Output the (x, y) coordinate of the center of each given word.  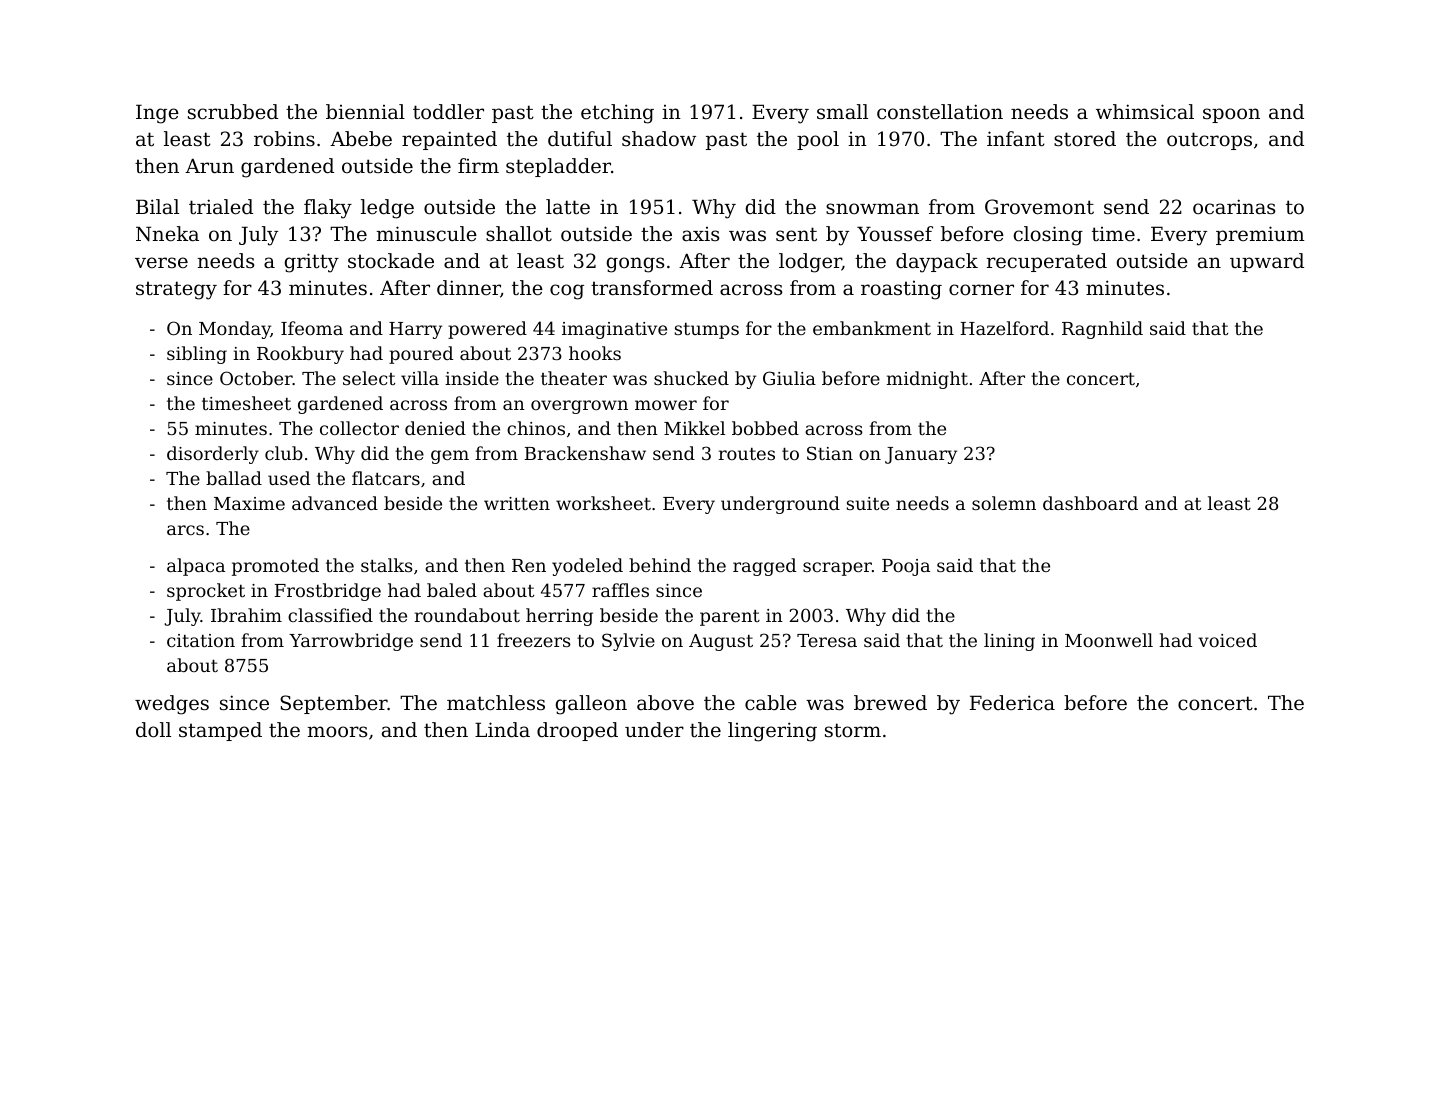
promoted (275, 567)
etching (617, 114)
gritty (312, 263)
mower (666, 405)
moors (337, 732)
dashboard (1090, 503)
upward (1267, 262)
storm (853, 730)
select (369, 378)
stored (1085, 139)
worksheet (603, 503)
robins (284, 139)
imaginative (614, 330)
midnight (927, 380)
